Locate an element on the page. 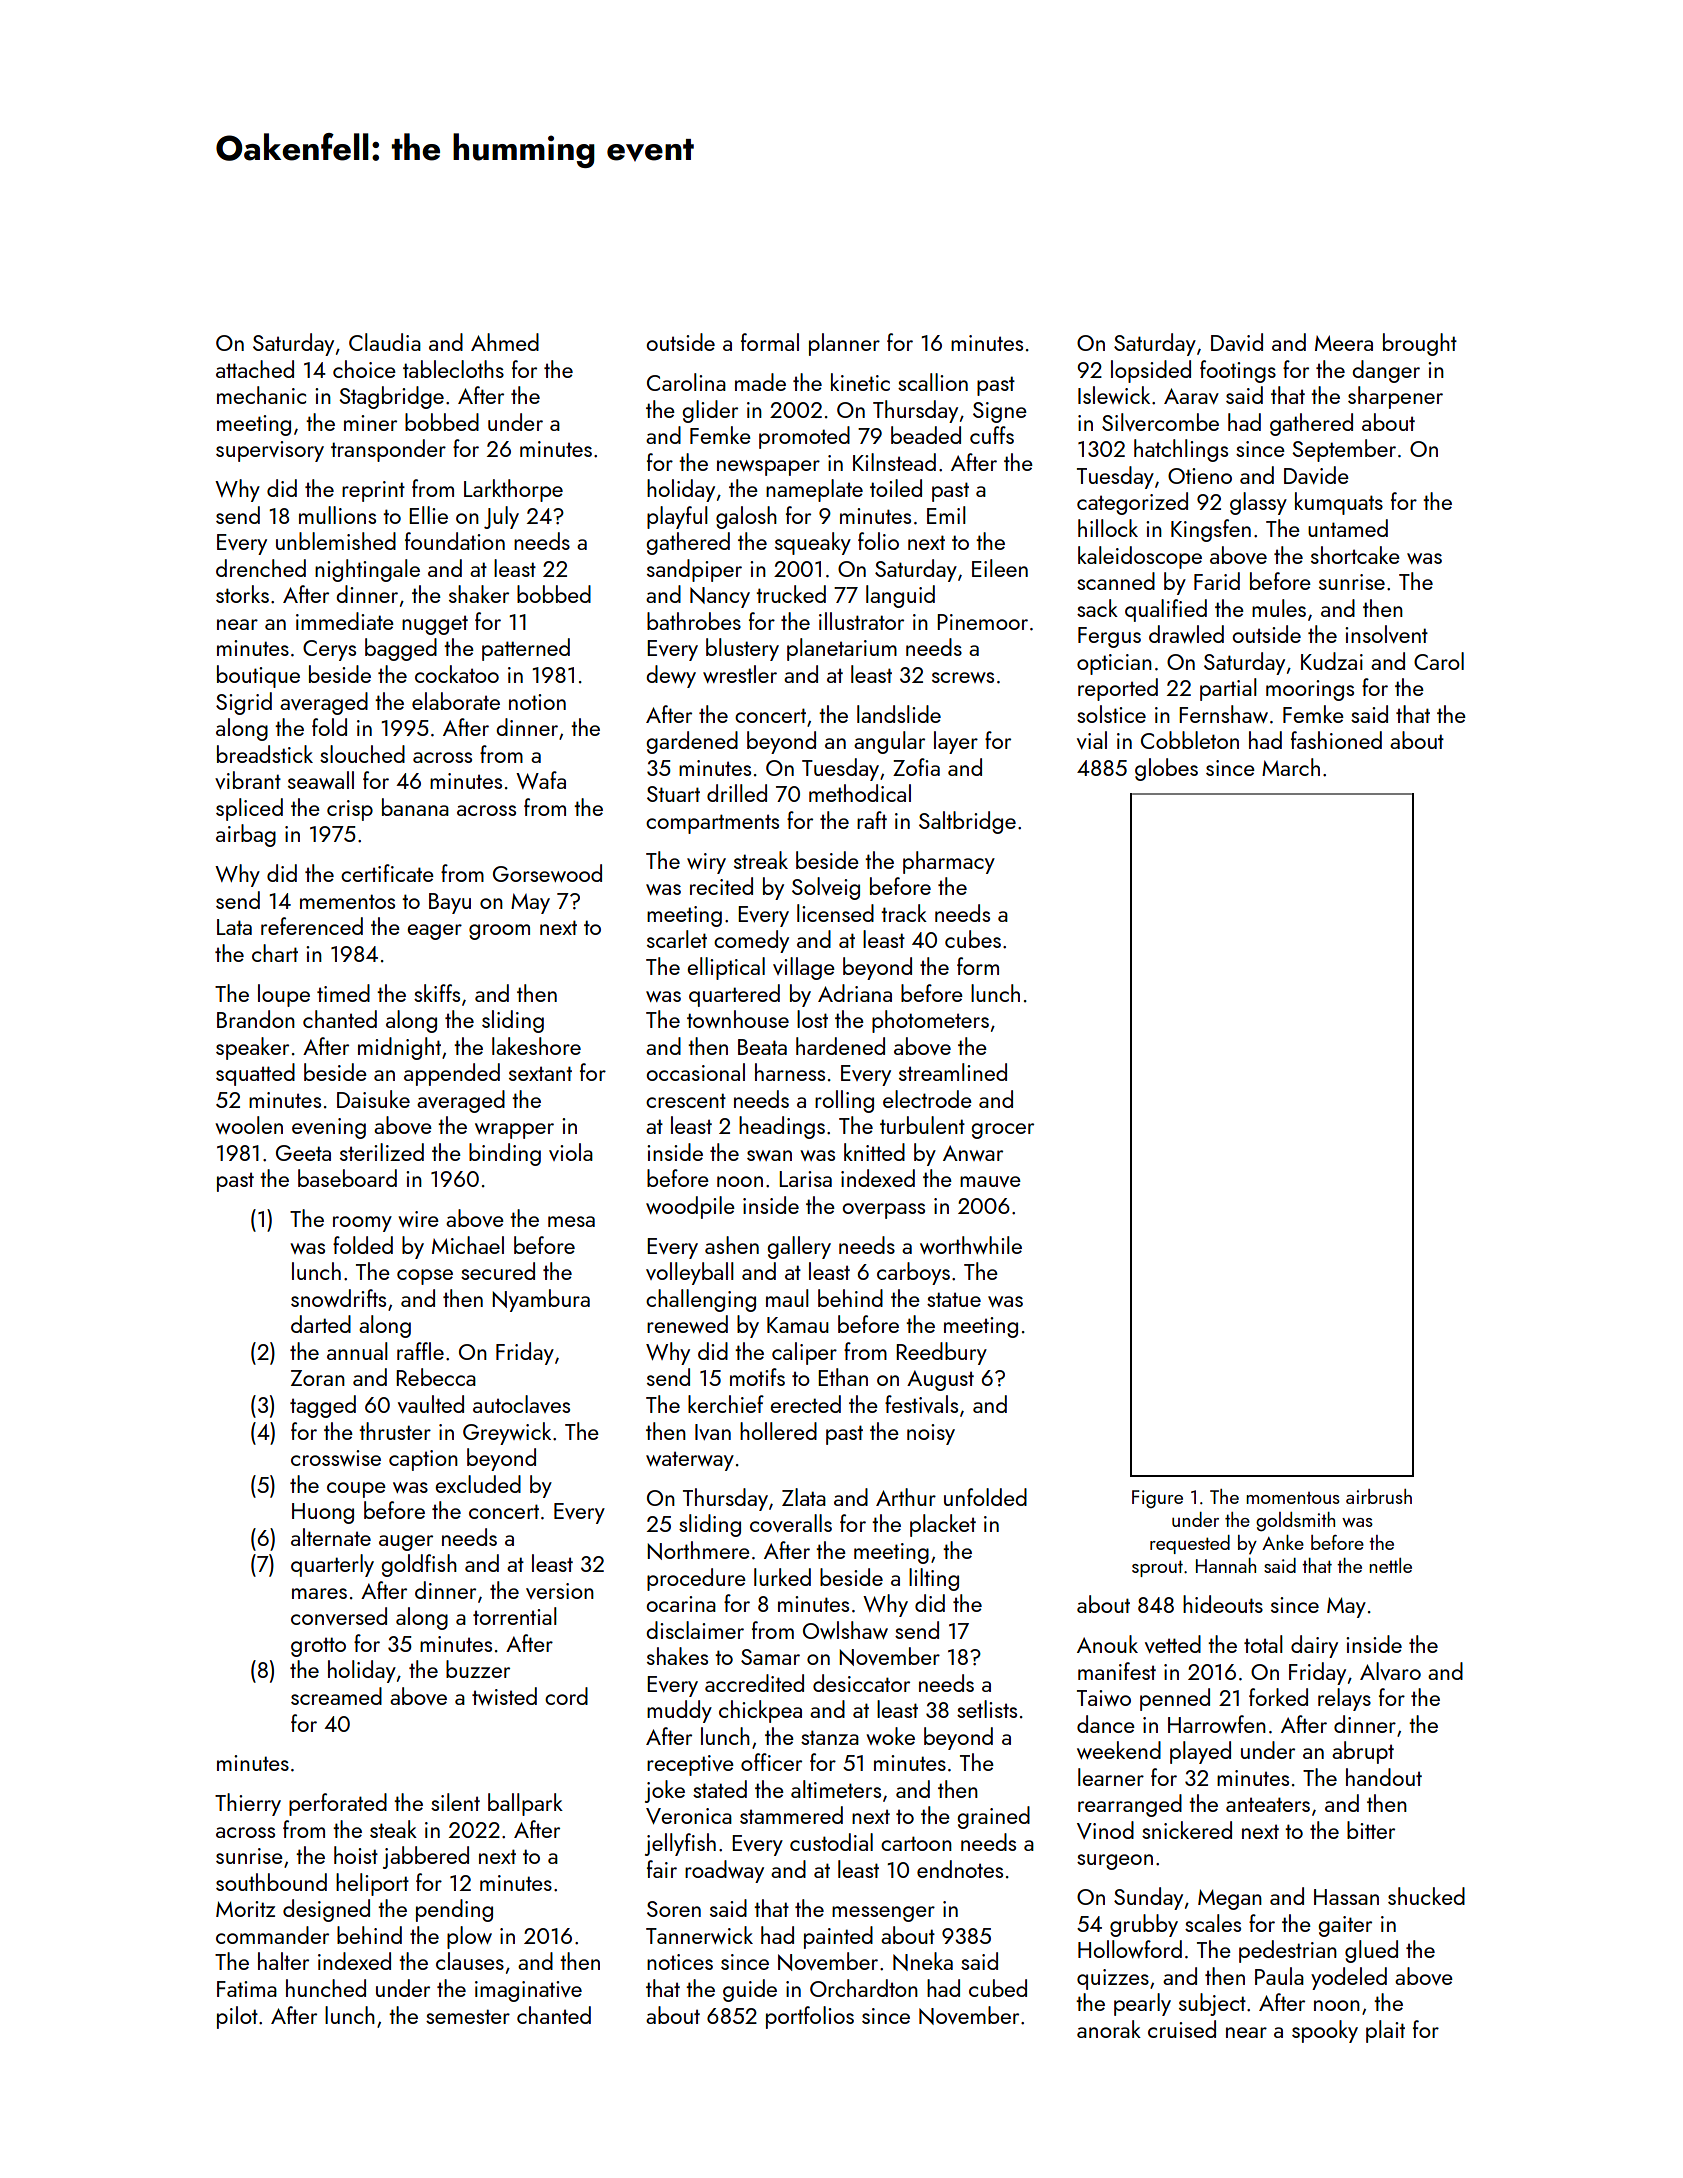 The width and height of the page is (1683, 2178). Arthur is located at coordinates (906, 1497).
